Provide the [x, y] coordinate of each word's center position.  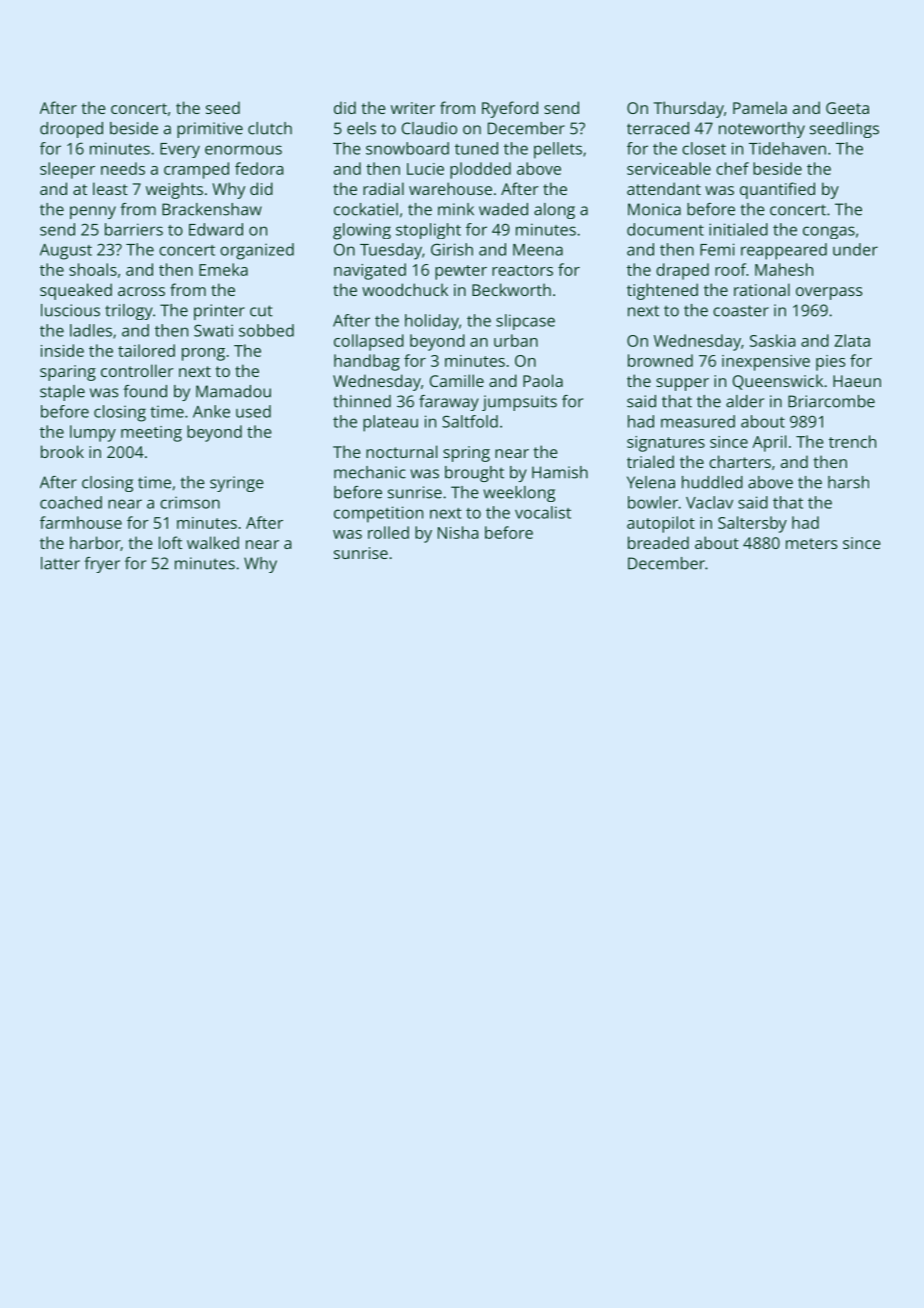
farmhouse [81, 522]
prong [203, 354]
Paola [543, 380]
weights [174, 190]
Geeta [847, 108]
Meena [538, 250]
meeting [151, 434]
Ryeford [510, 109]
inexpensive [766, 363]
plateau [390, 423]
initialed [738, 229]
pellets [558, 150]
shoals [93, 269]
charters [740, 461]
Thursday [689, 109]
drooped [71, 130]
